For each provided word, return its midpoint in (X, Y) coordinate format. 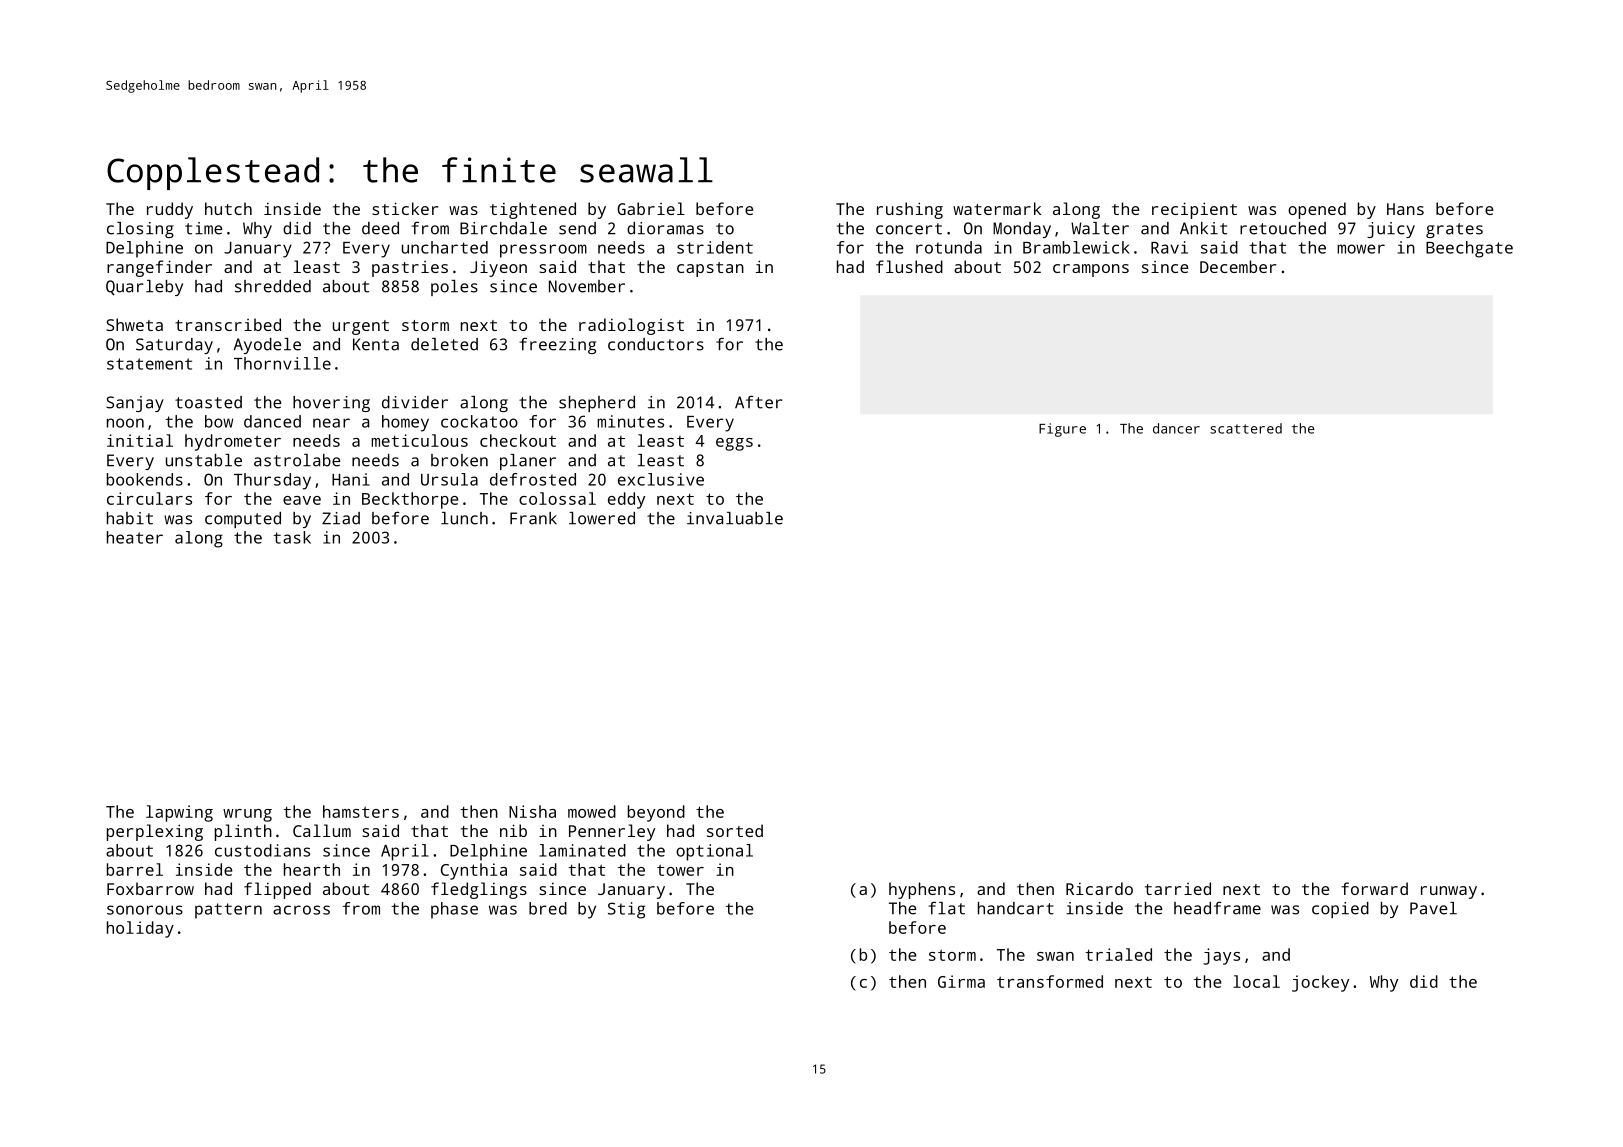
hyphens (922, 890)
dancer (1176, 428)
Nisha (532, 811)
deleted (444, 344)
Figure (1062, 430)
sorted (735, 830)
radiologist (631, 326)
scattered (1246, 428)
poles (454, 288)
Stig (626, 910)
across (301, 910)
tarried (1178, 888)
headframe (1217, 908)
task (292, 537)
